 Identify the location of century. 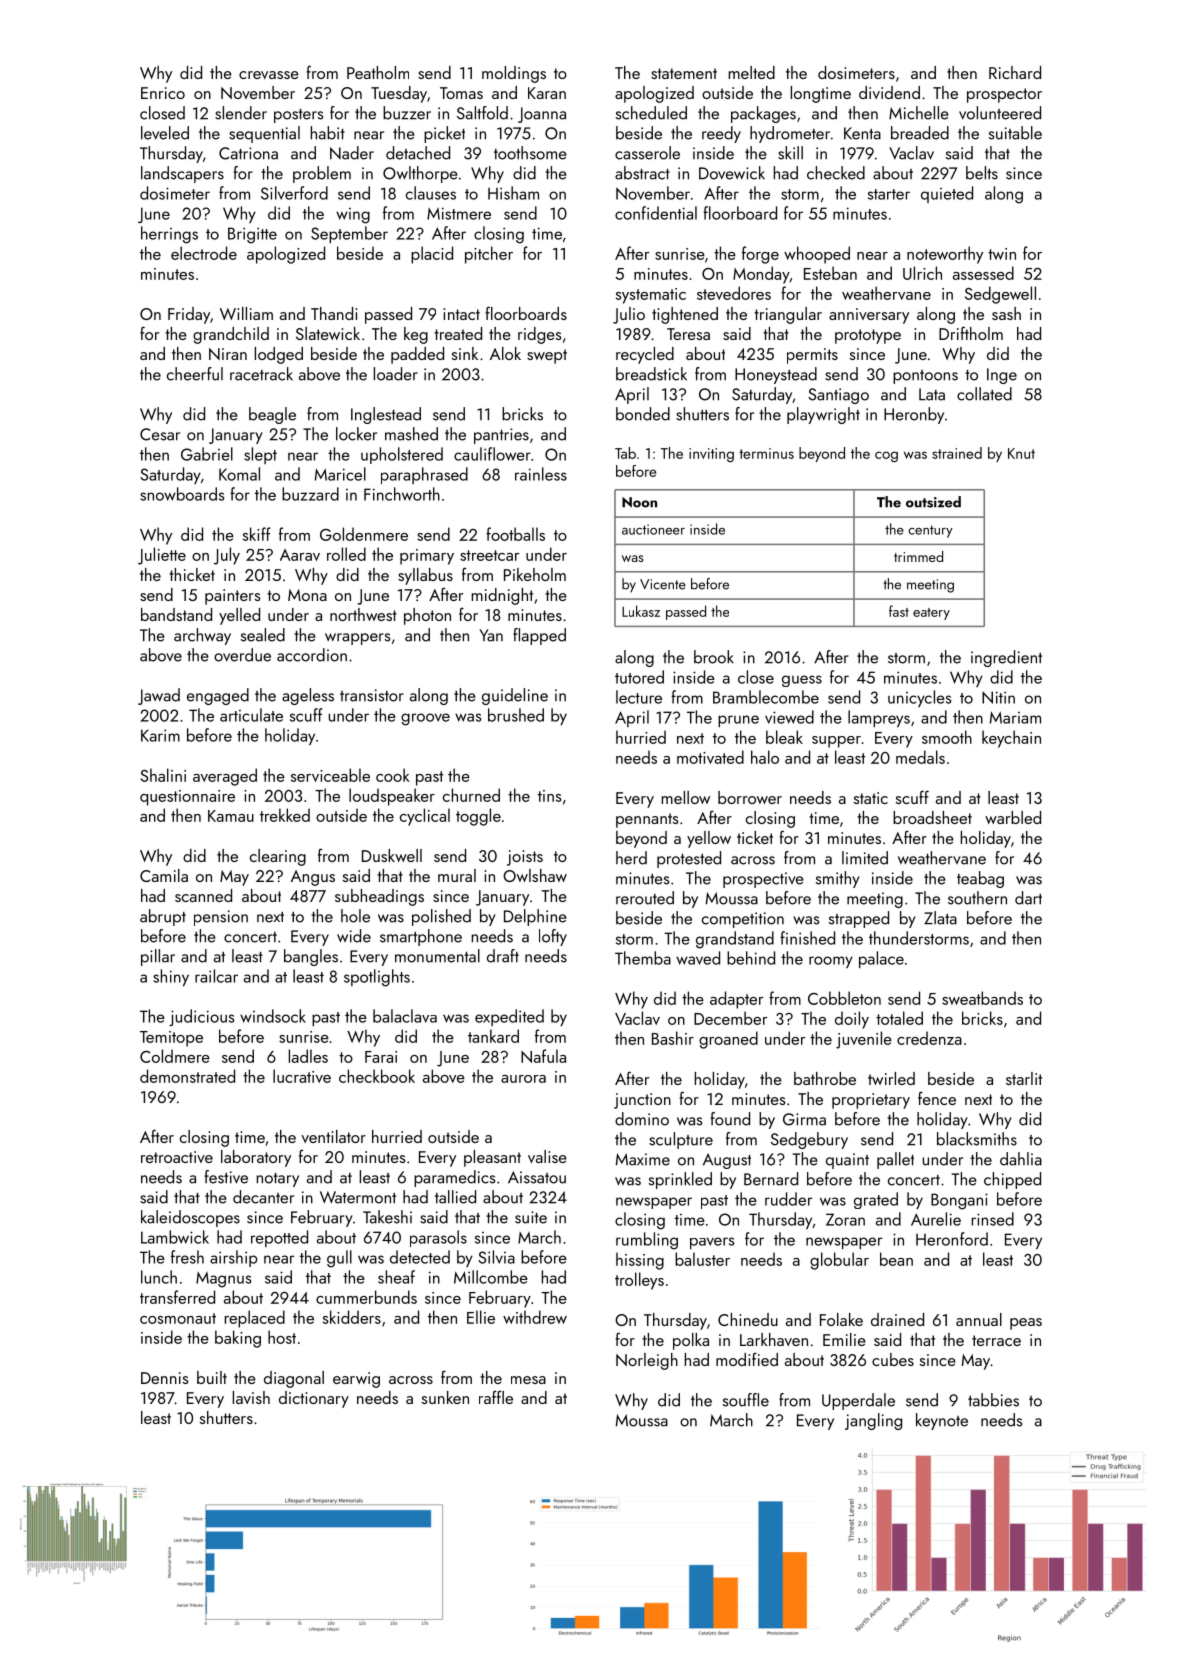
(930, 531).
